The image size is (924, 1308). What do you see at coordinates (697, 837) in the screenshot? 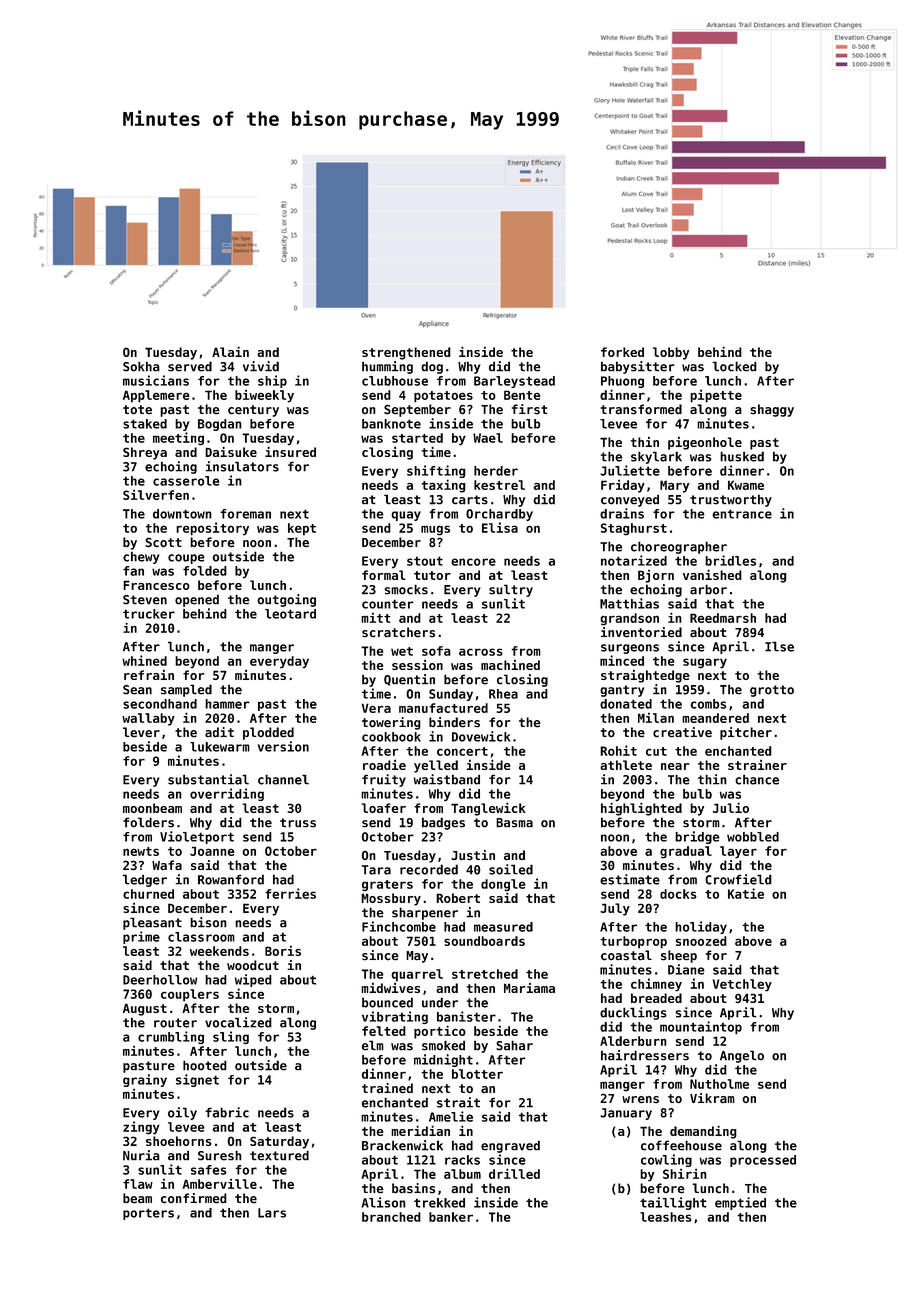
I see `bridge` at bounding box center [697, 837].
